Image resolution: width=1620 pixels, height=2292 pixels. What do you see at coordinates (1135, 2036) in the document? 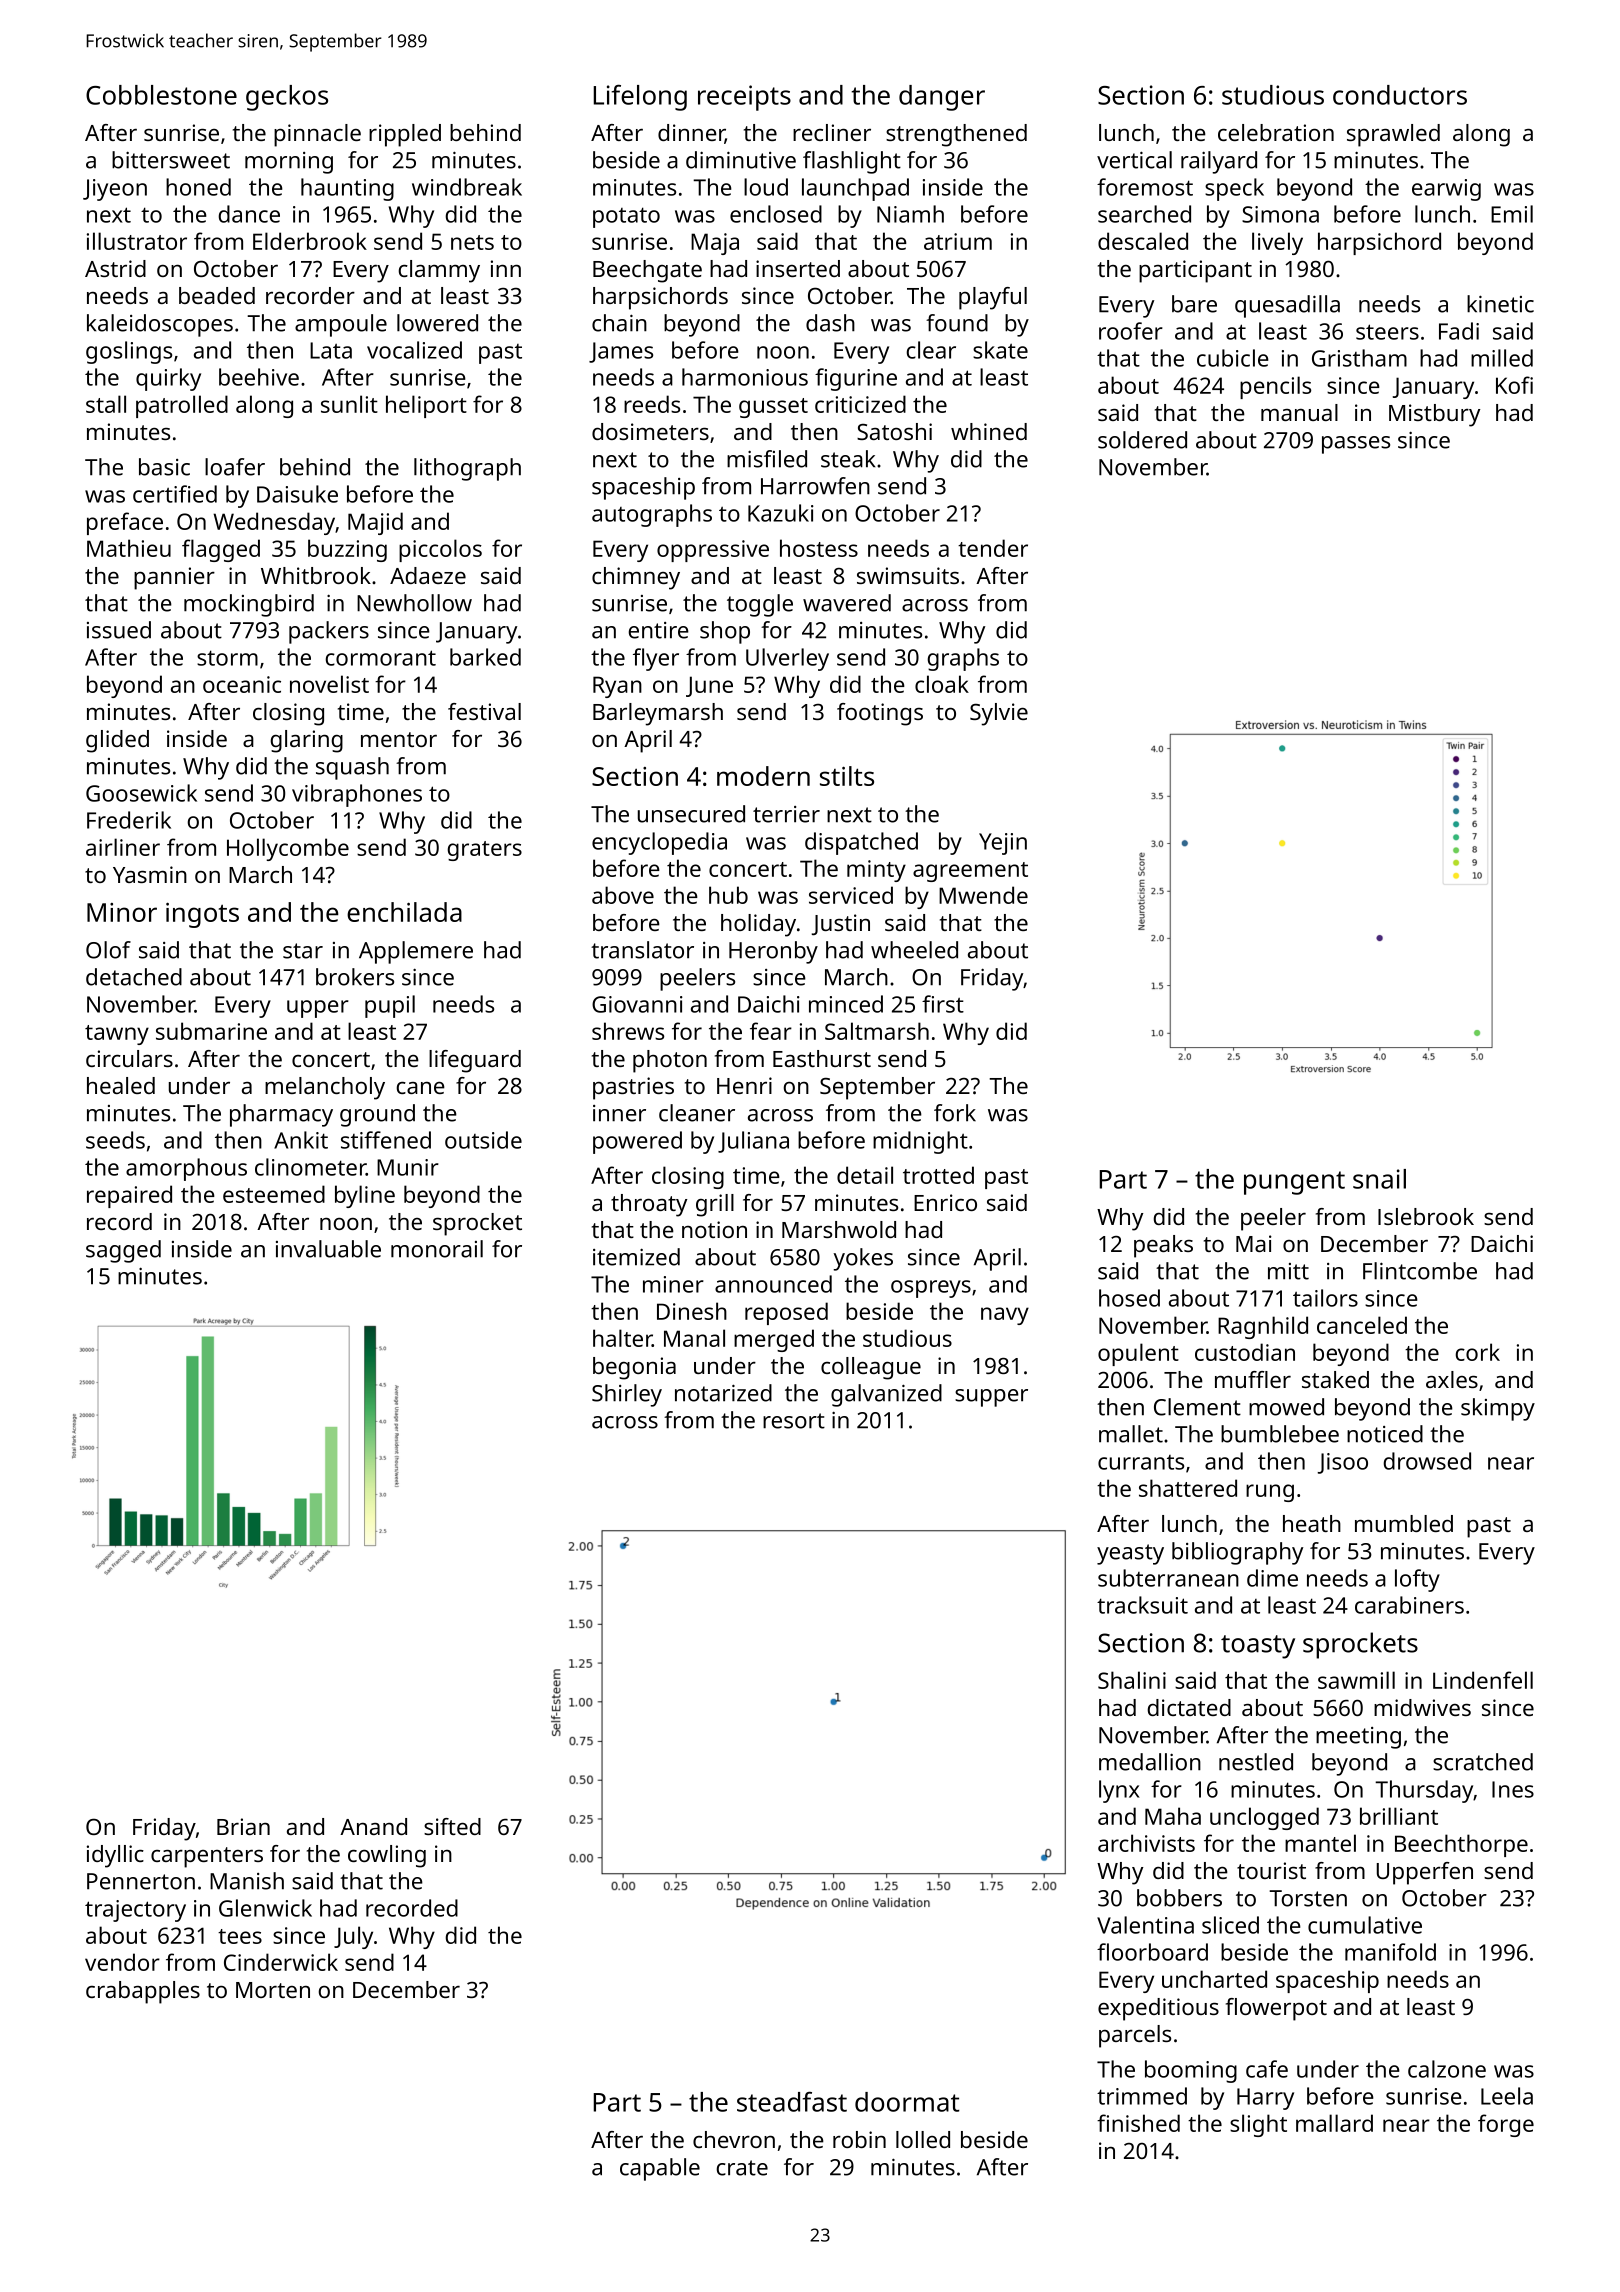
I see `parcels` at bounding box center [1135, 2036].
